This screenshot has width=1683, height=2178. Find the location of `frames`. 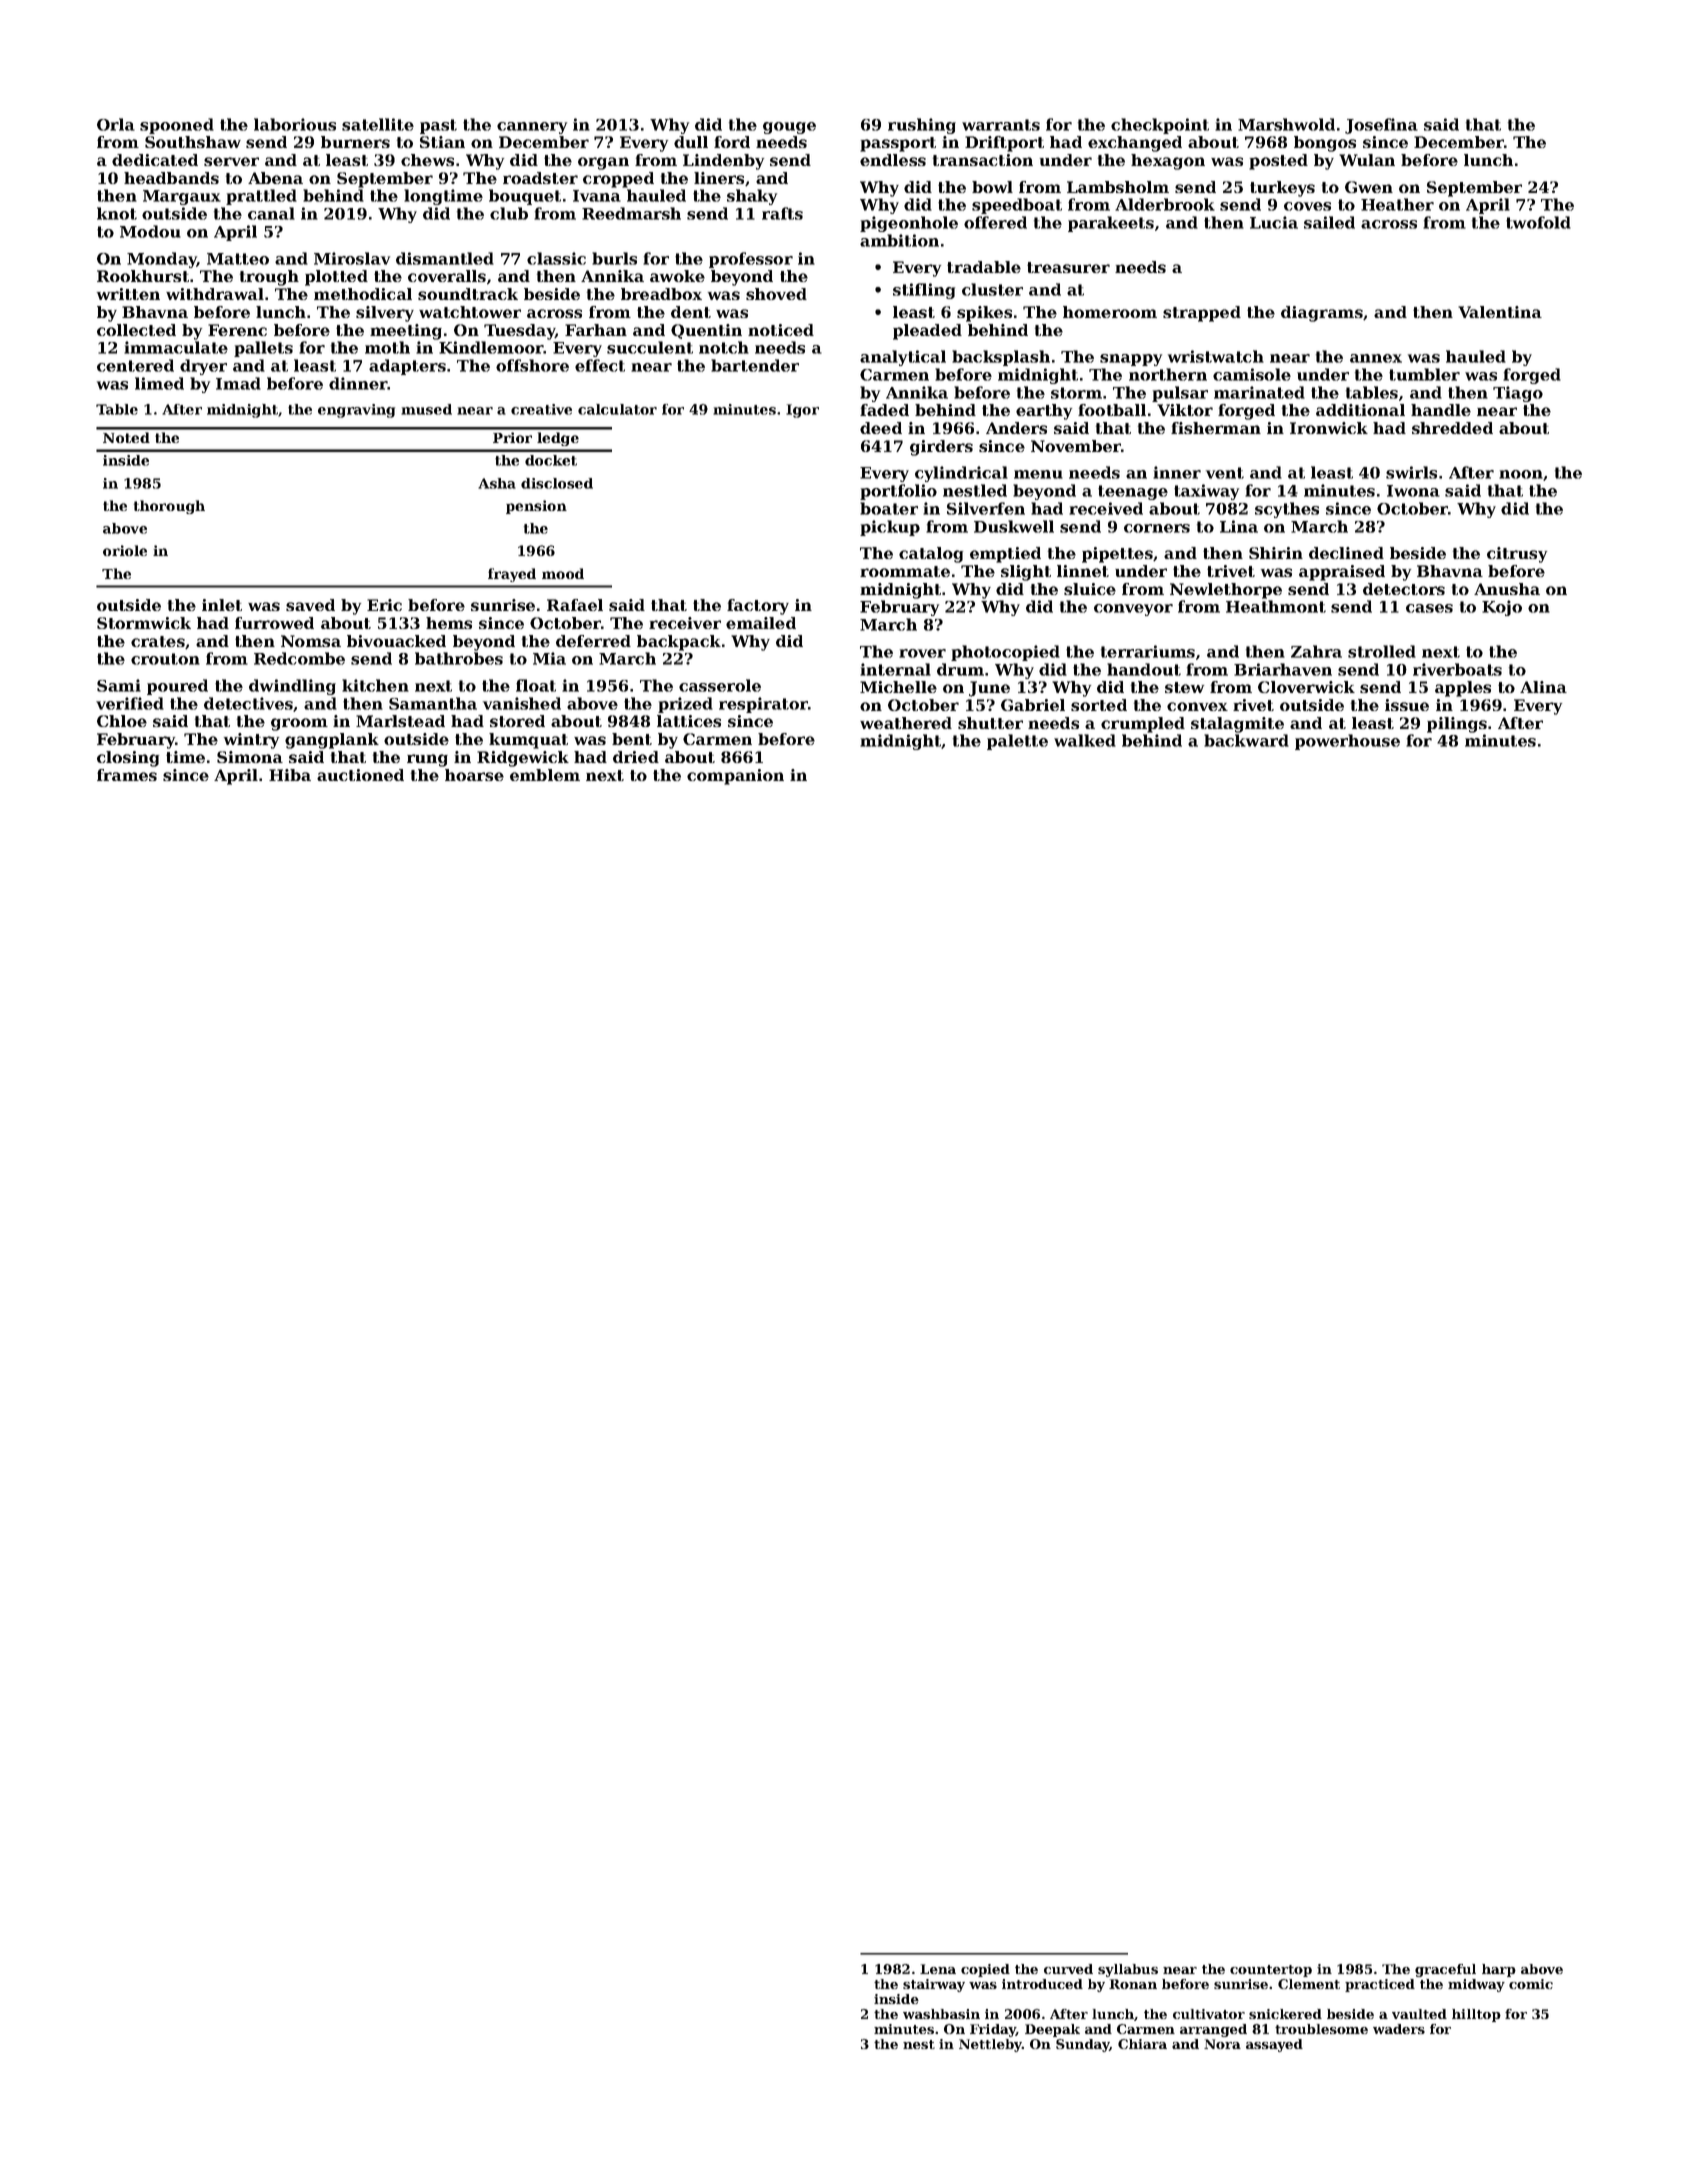

frames is located at coordinates (127, 775).
